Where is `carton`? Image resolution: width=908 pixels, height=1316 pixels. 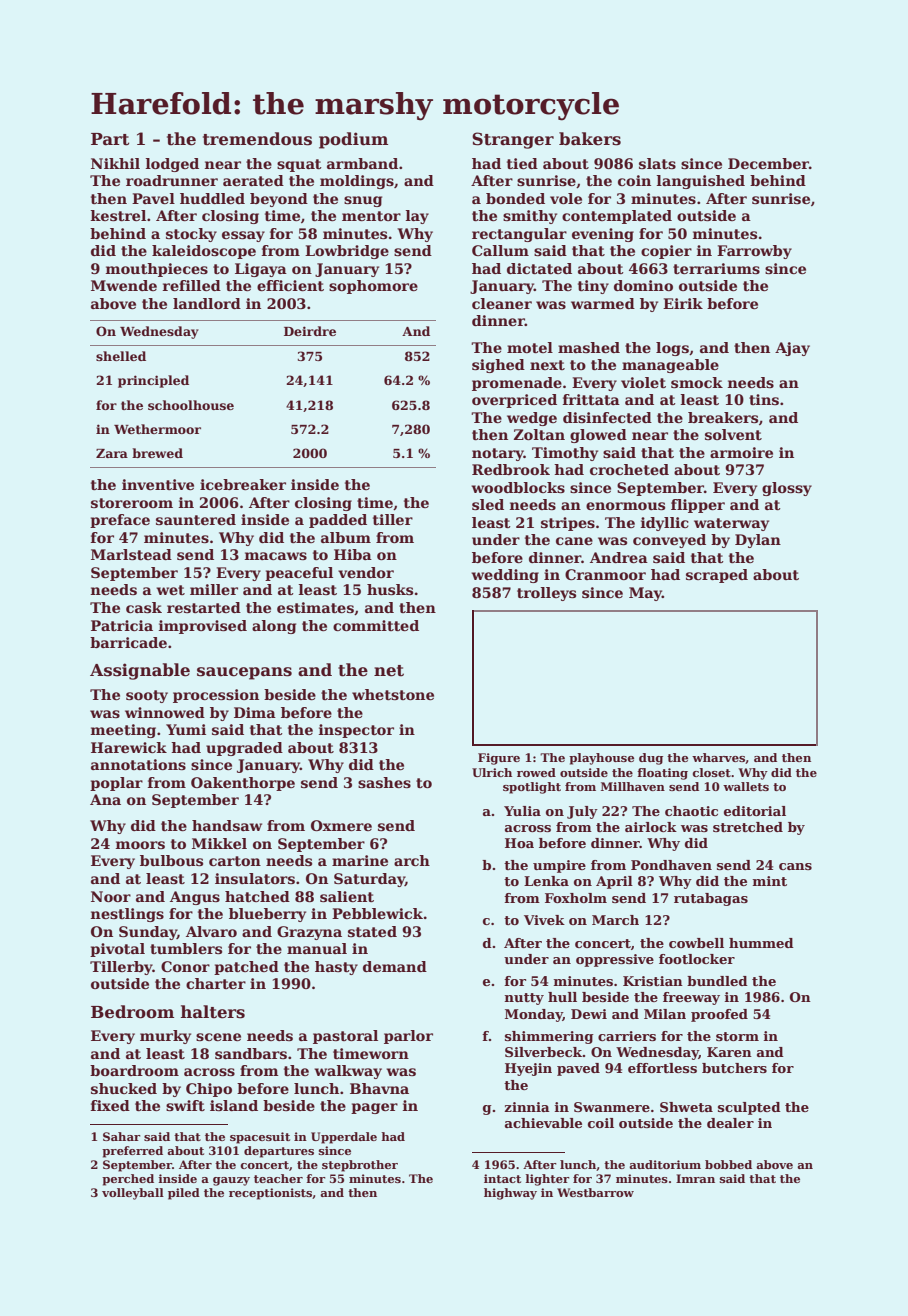
carton is located at coordinates (235, 861).
